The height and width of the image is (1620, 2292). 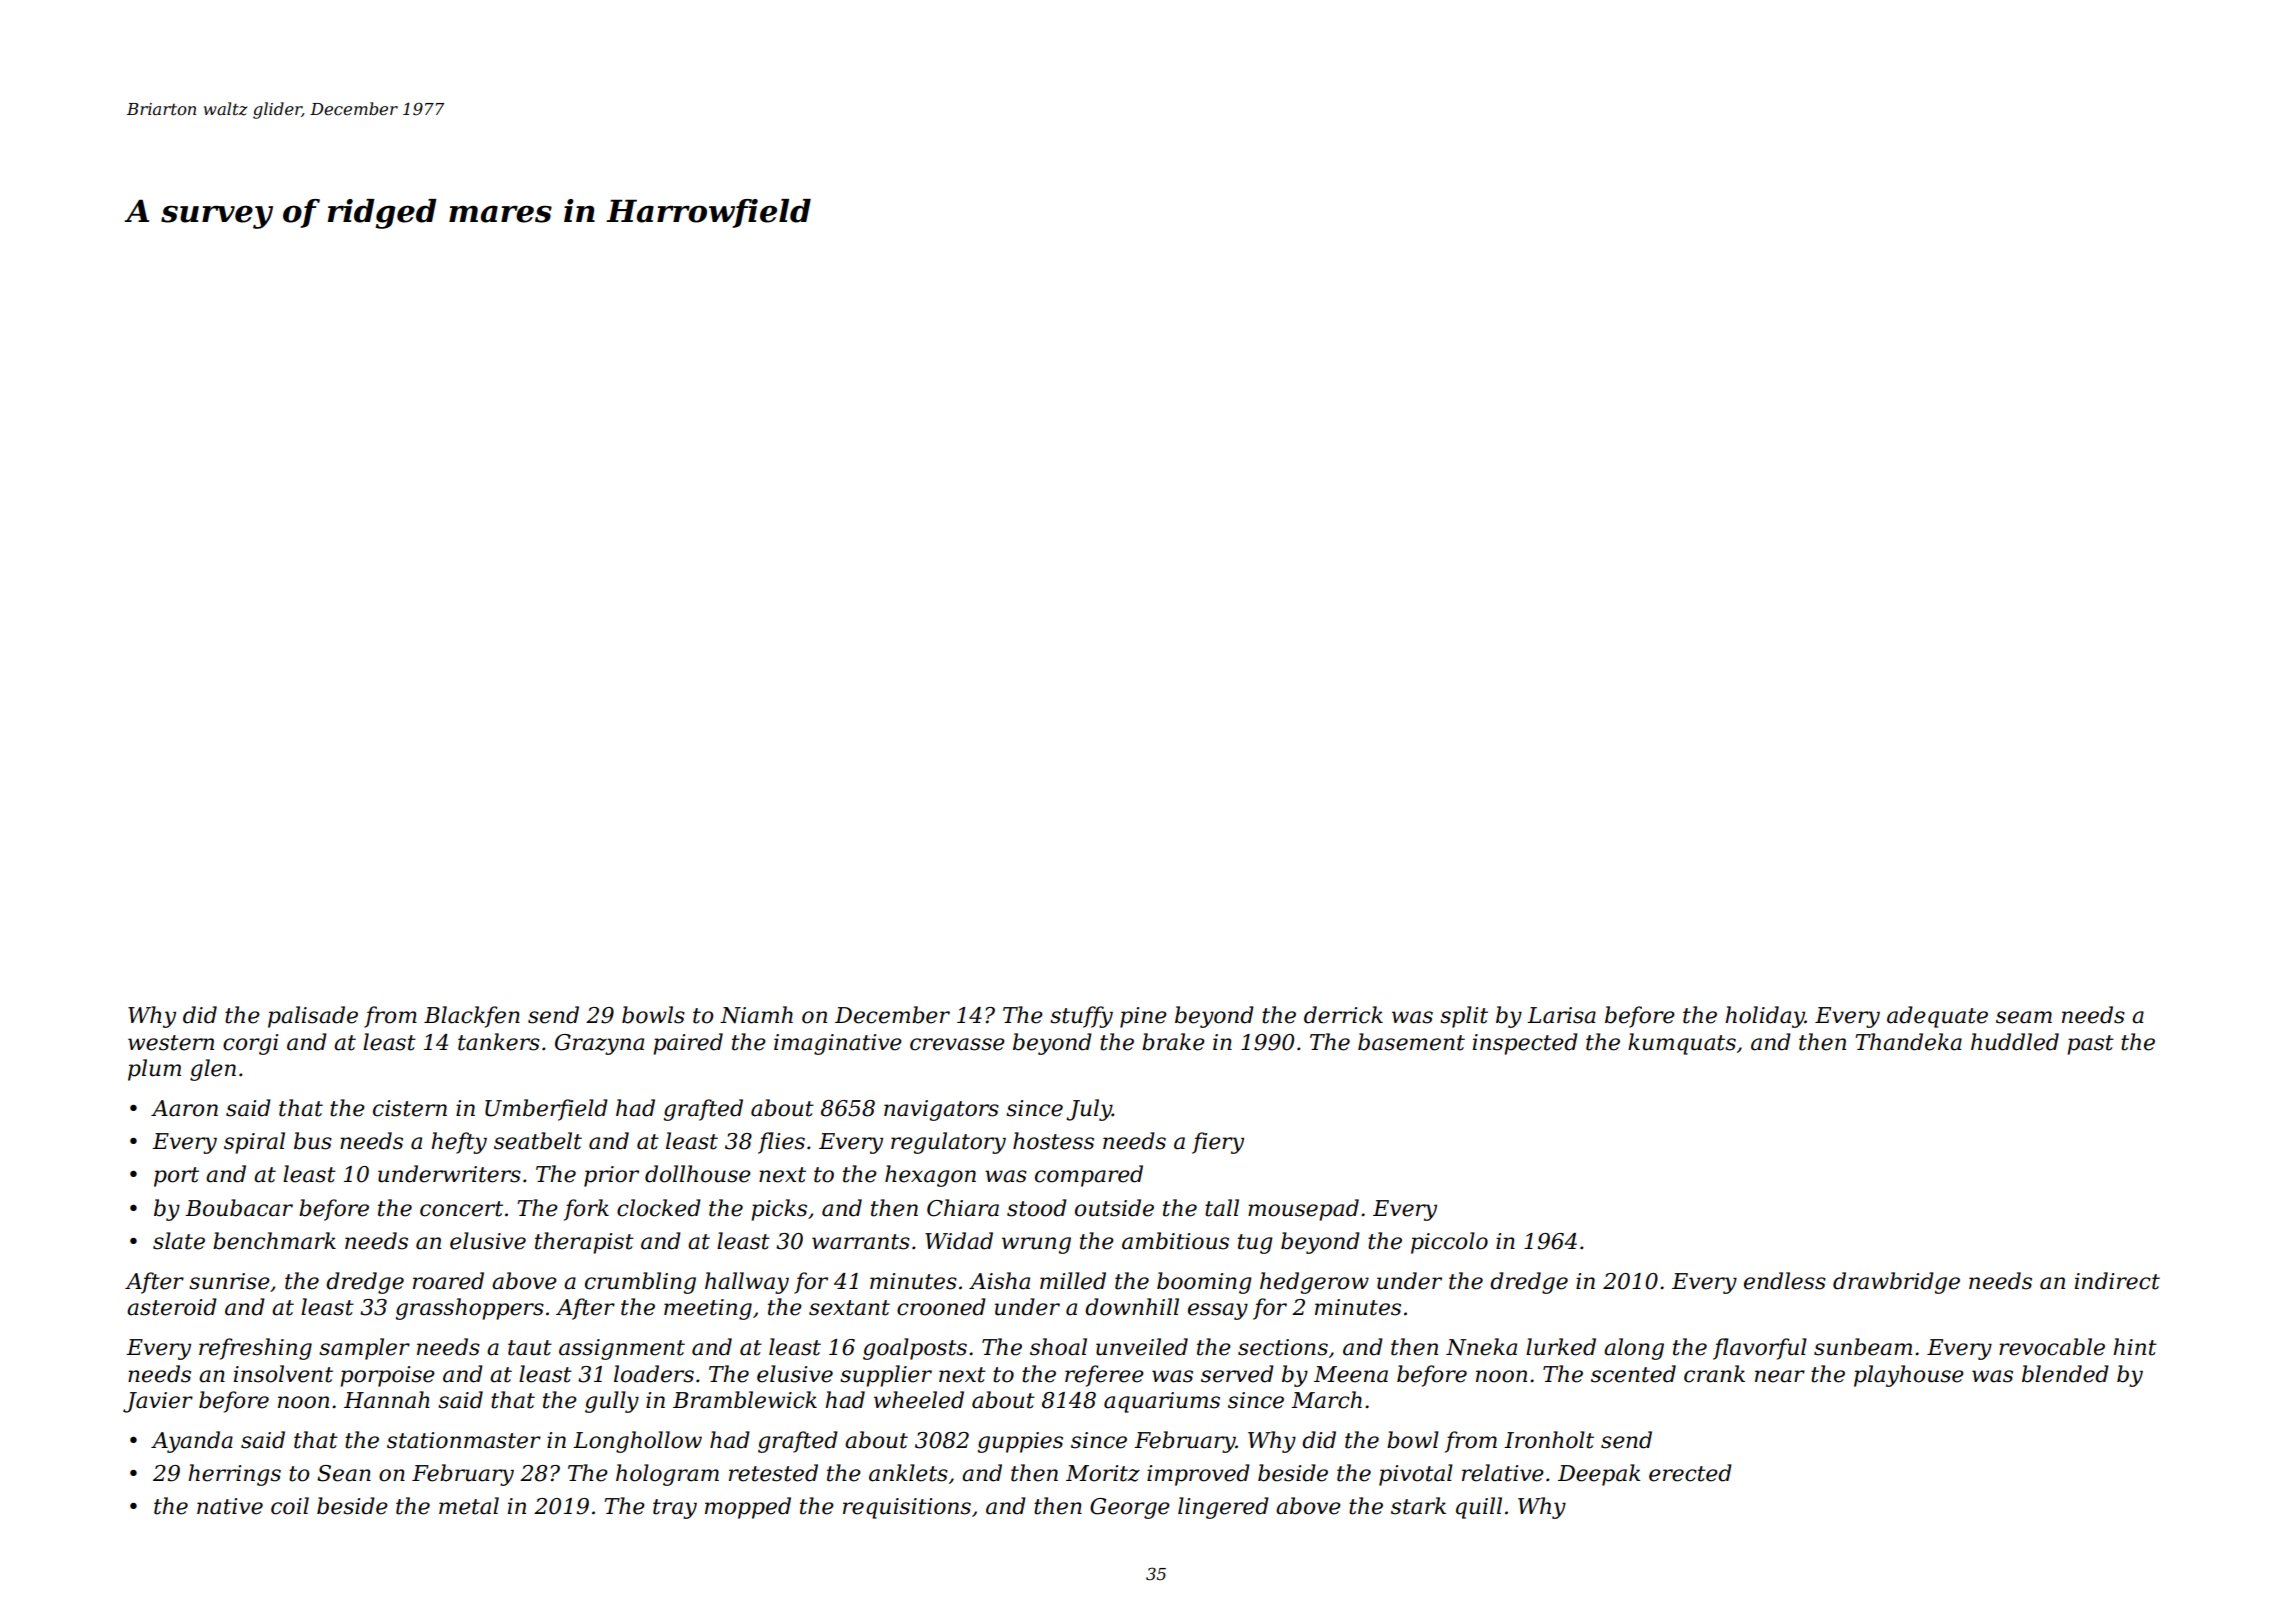 What do you see at coordinates (861, 1242) in the image?
I see `warrants` at bounding box center [861, 1242].
